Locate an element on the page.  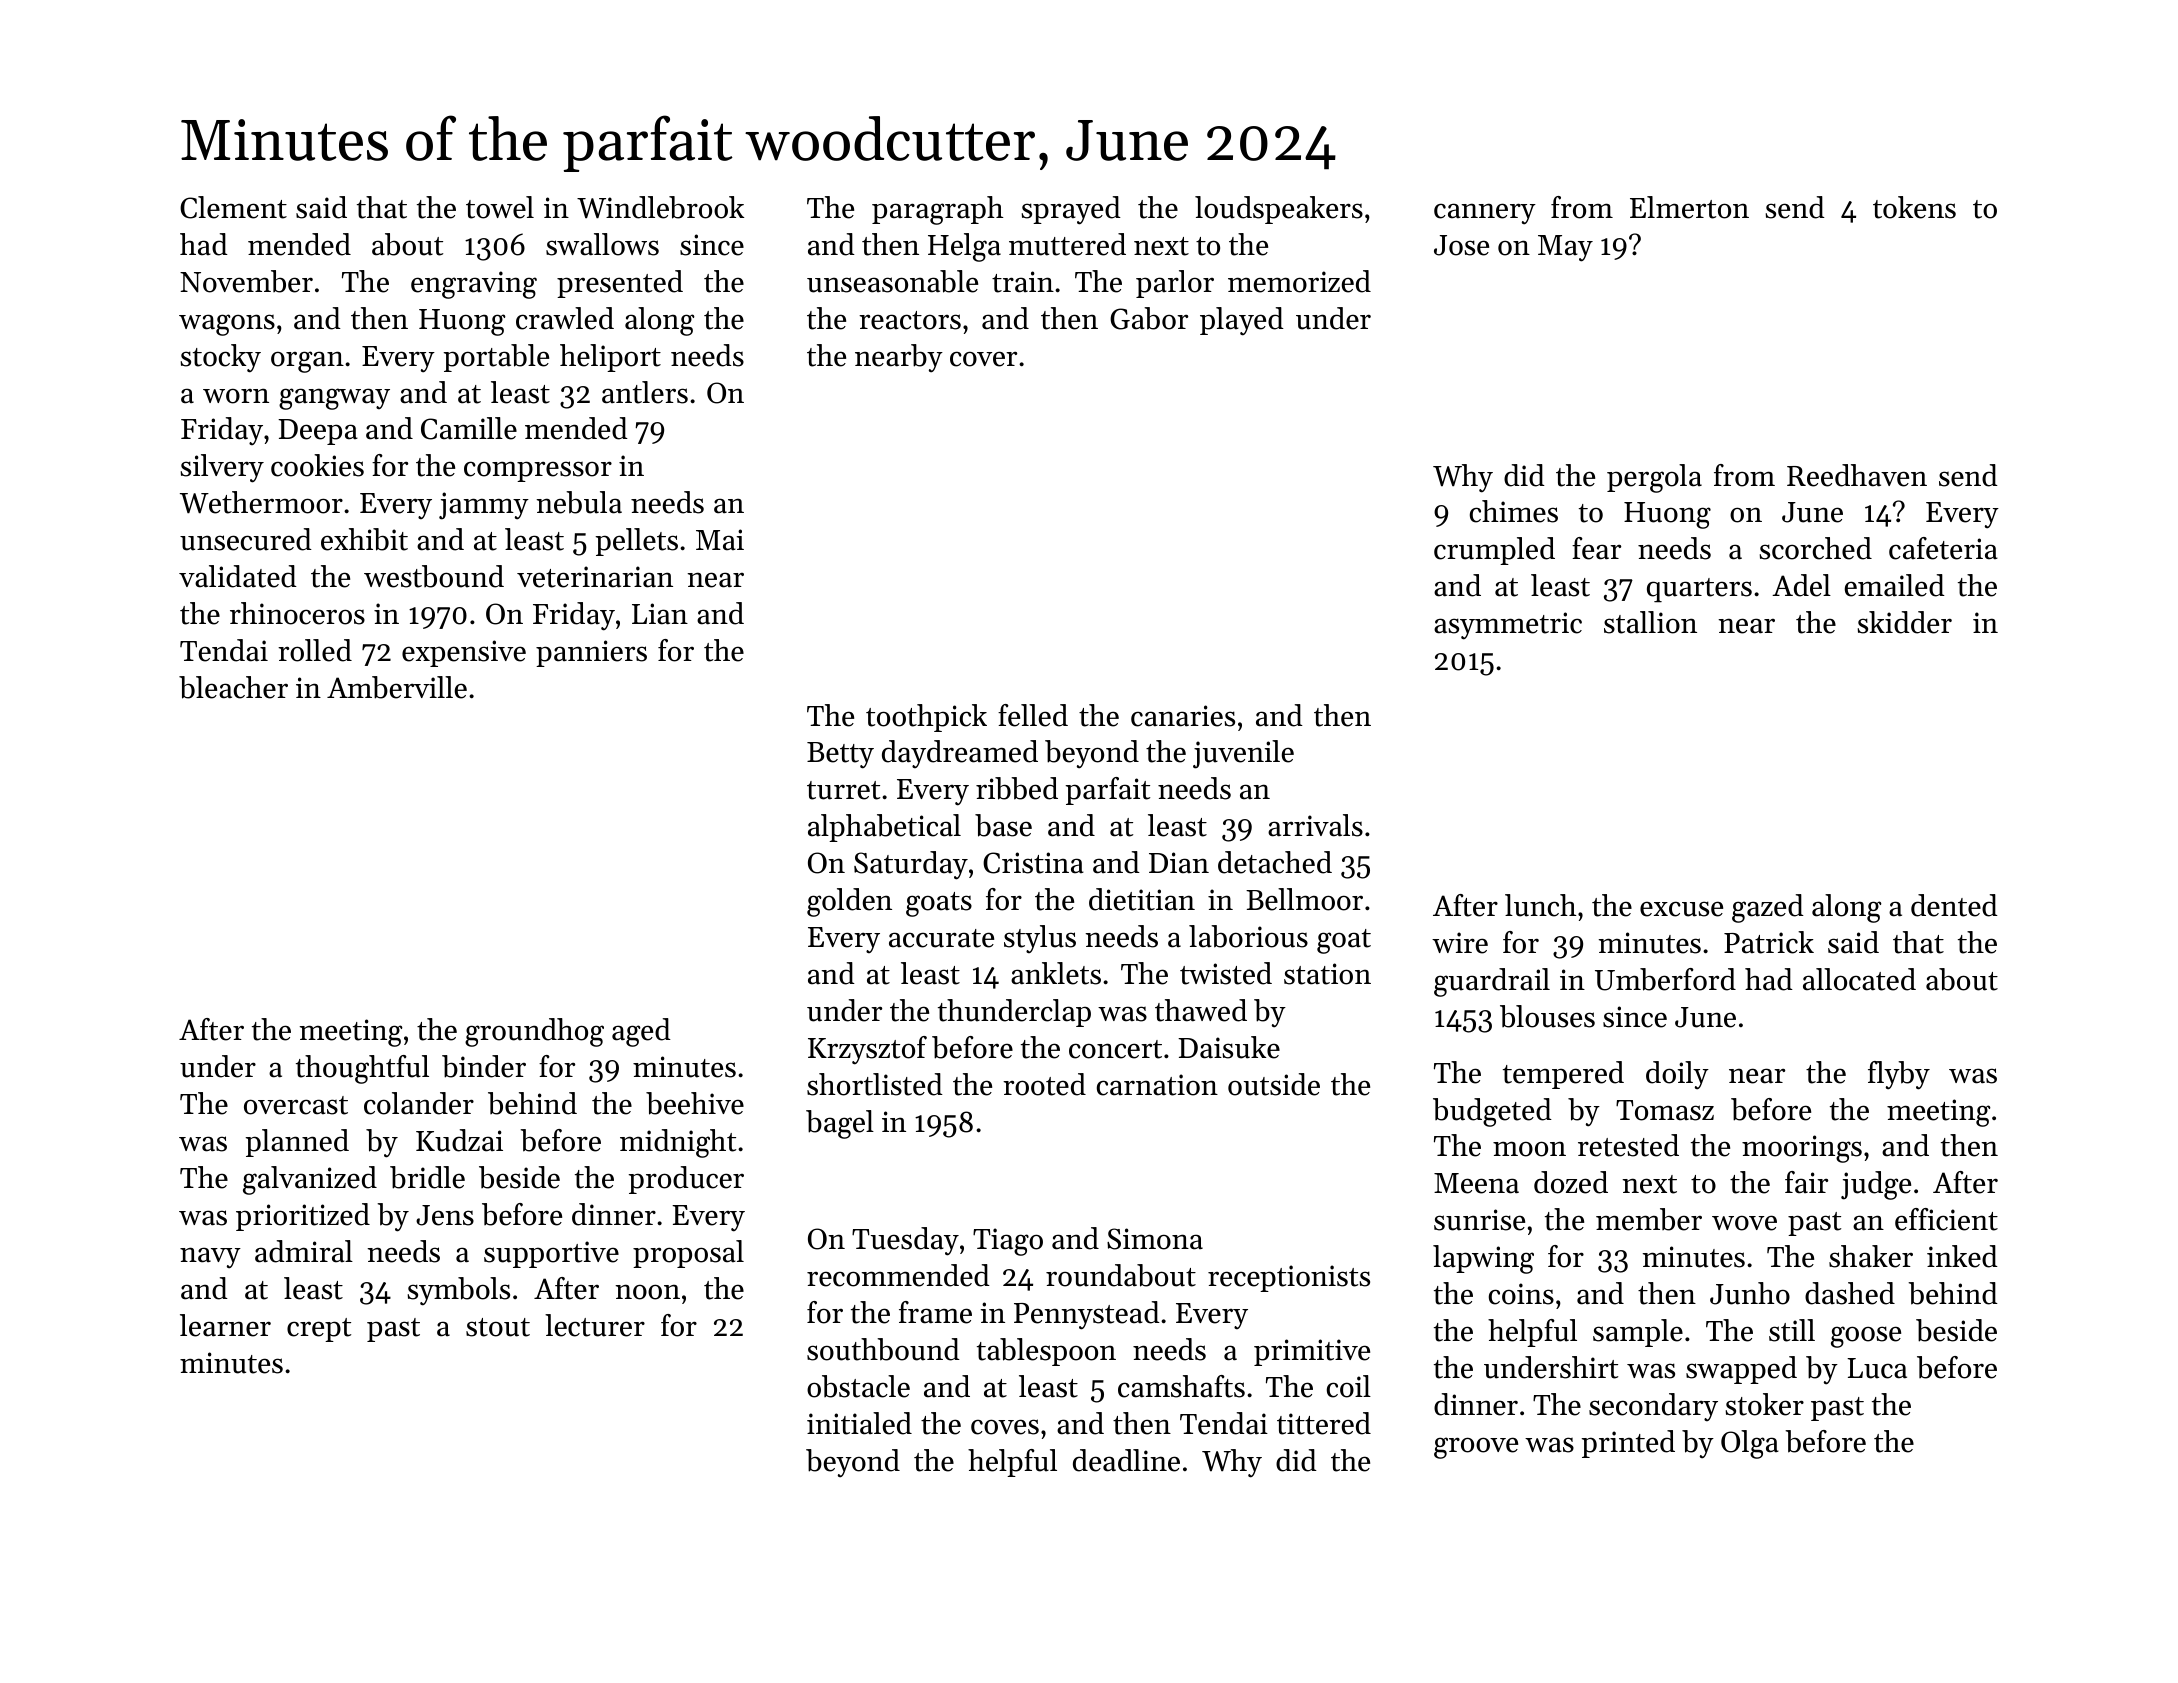
stallion is located at coordinates (1650, 622).
